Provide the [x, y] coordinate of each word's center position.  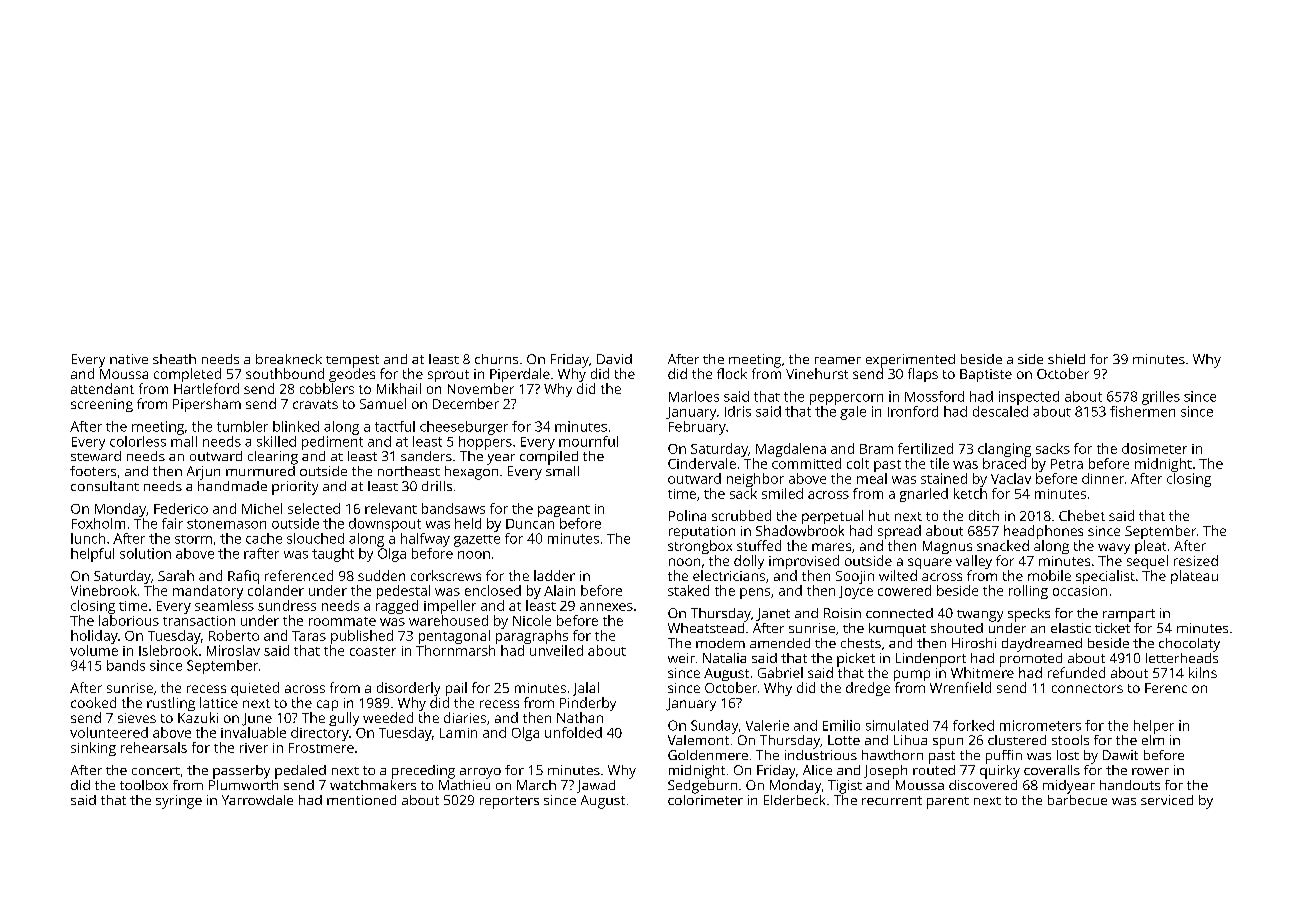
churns [496, 359]
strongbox [700, 547]
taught [333, 555]
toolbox [144, 785]
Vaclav [1011, 478]
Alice [817, 770]
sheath [174, 359]
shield [1066, 359]
